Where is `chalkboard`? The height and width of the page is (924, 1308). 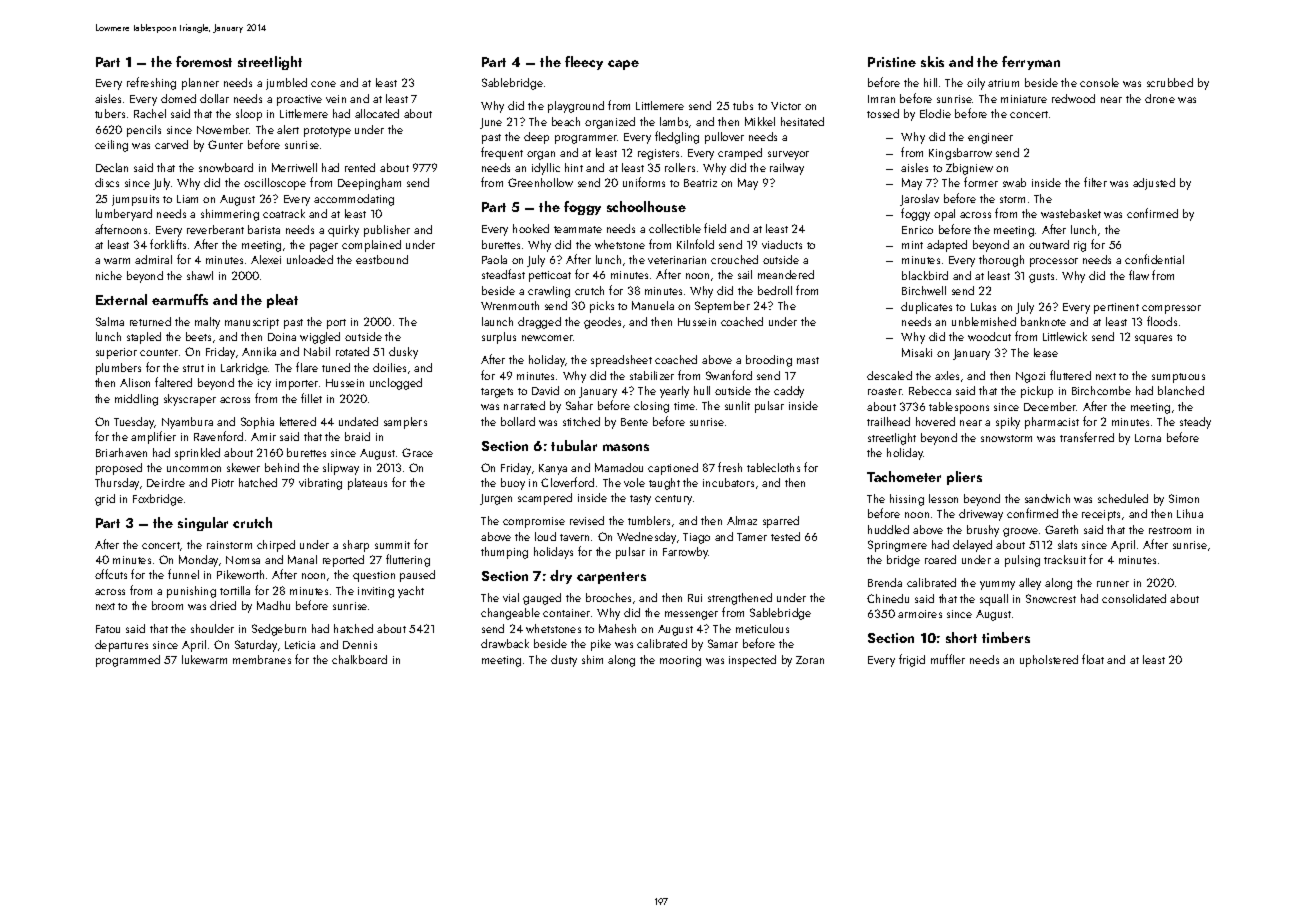
chalkboard is located at coordinates (359, 659).
